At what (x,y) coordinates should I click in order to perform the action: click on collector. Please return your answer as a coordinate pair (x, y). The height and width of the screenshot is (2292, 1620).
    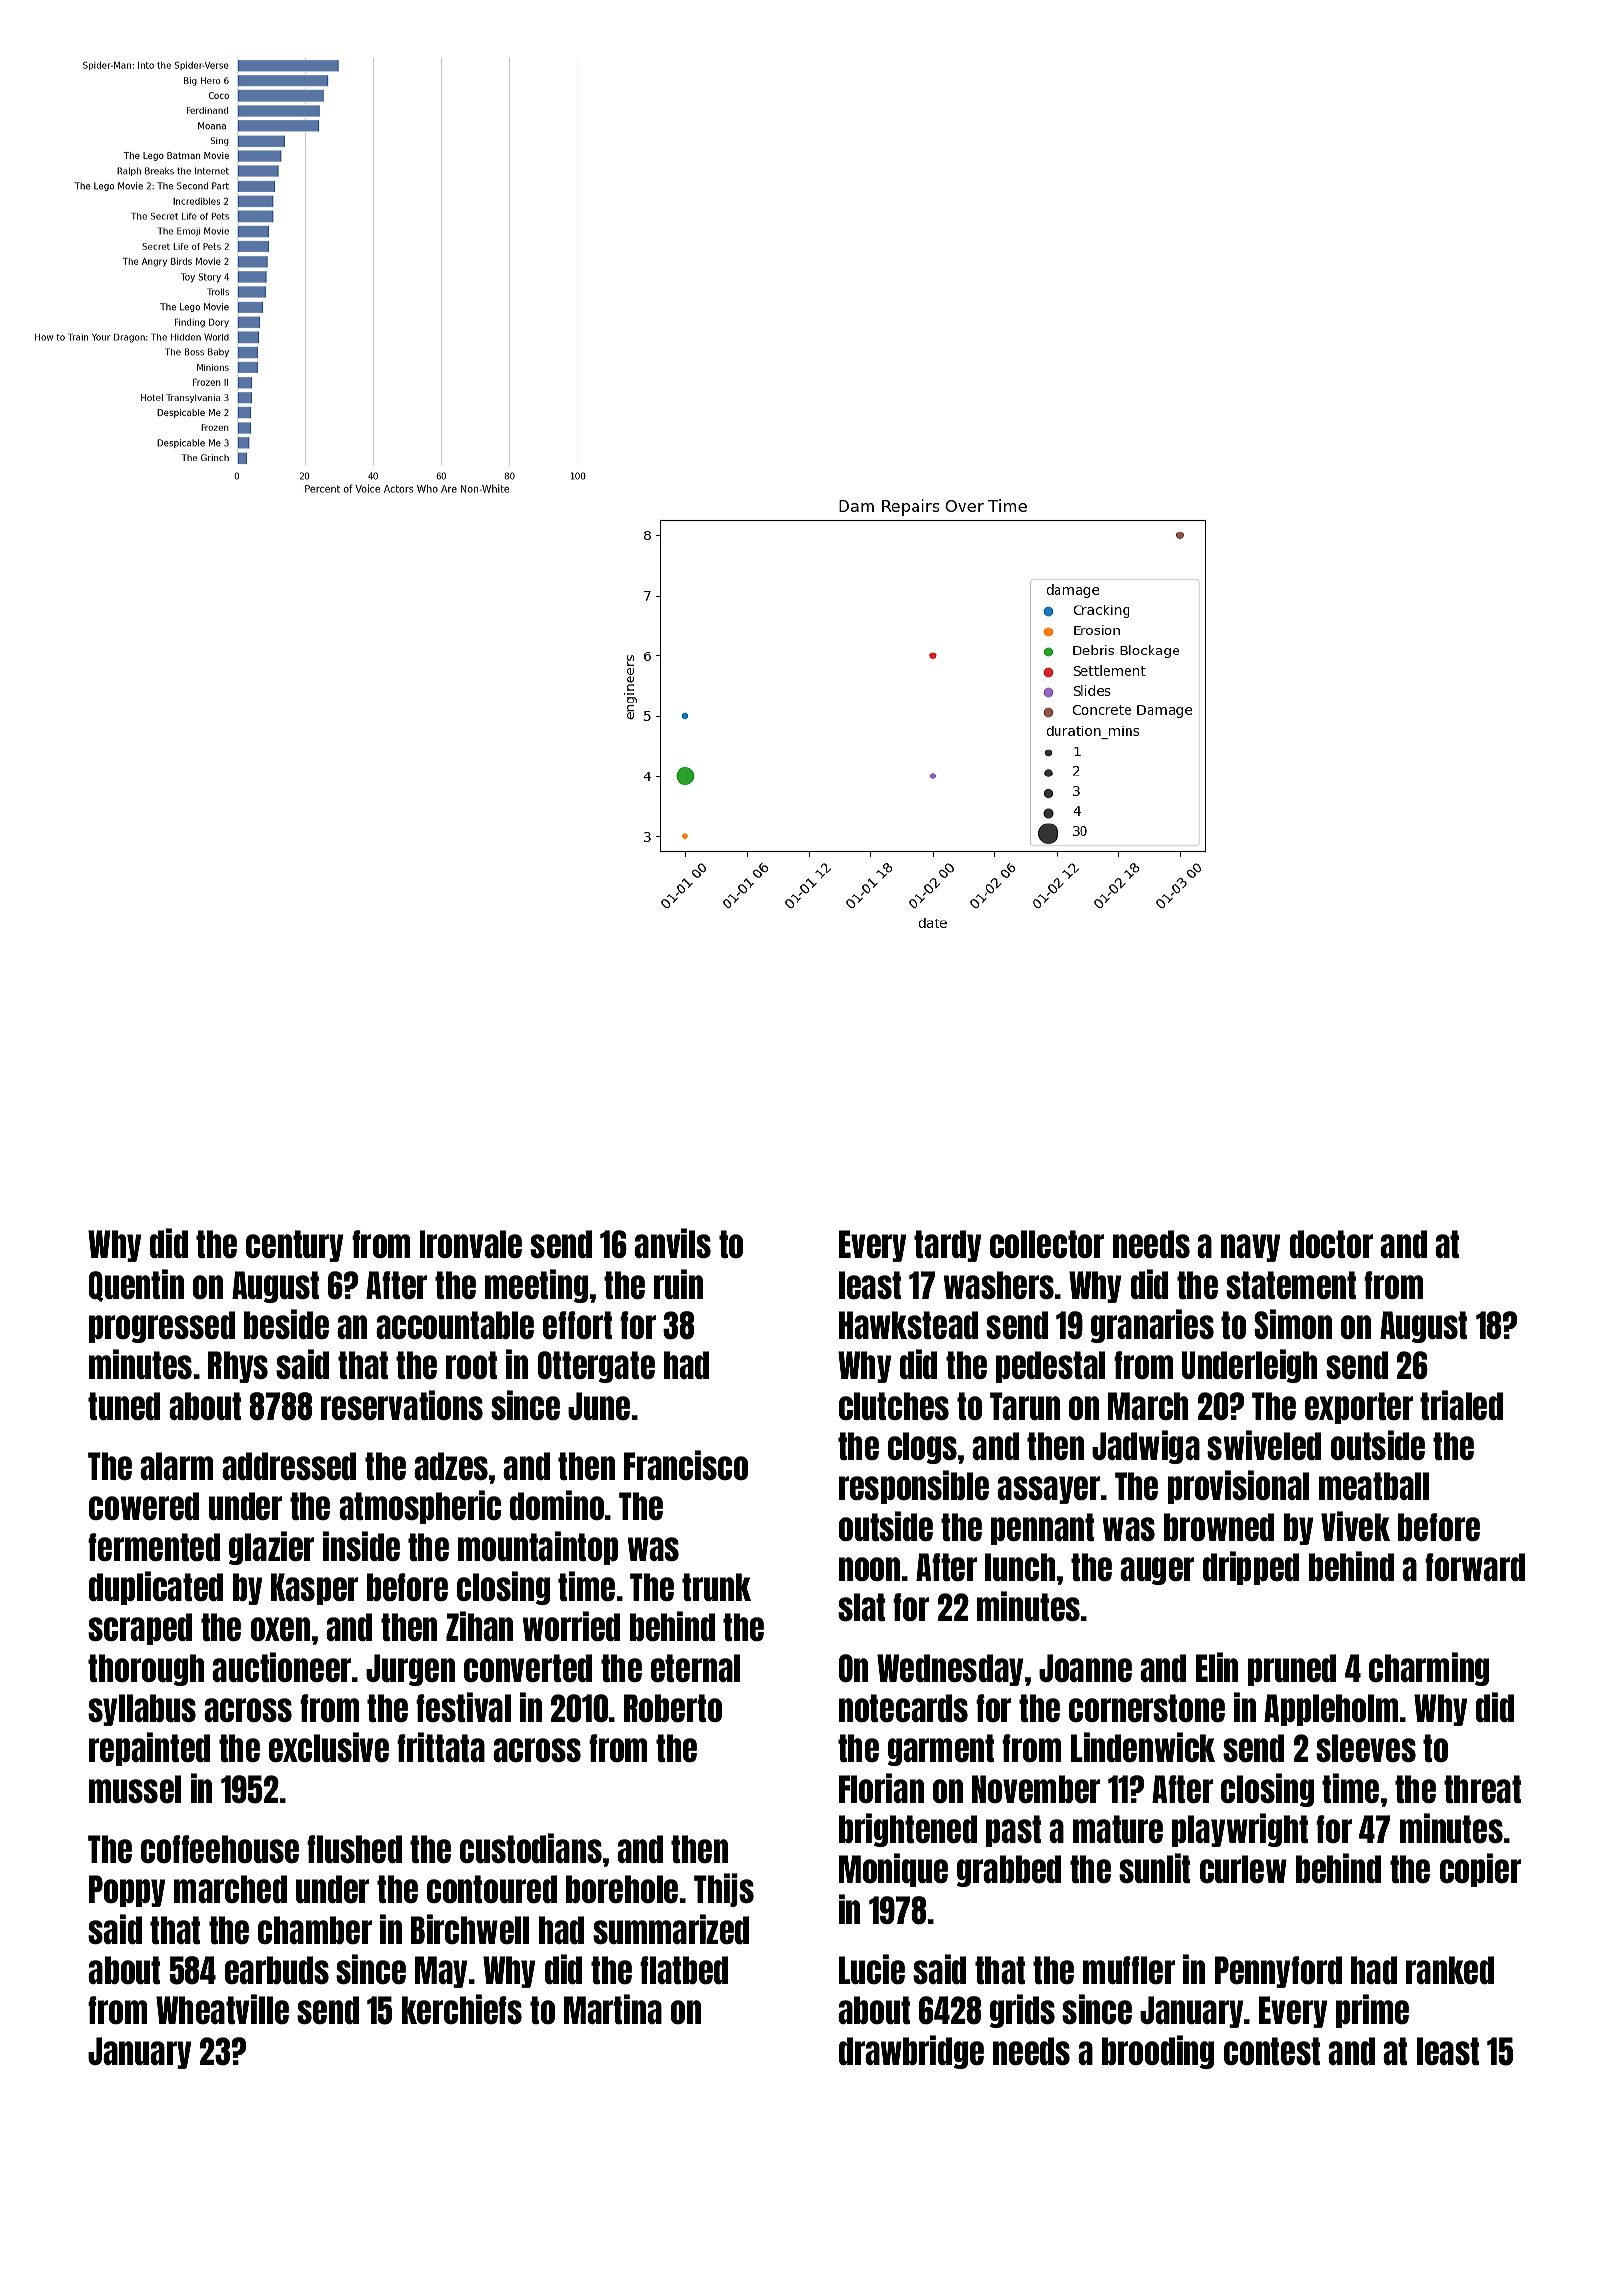
    Looking at the image, I should click on (1047, 1244).
